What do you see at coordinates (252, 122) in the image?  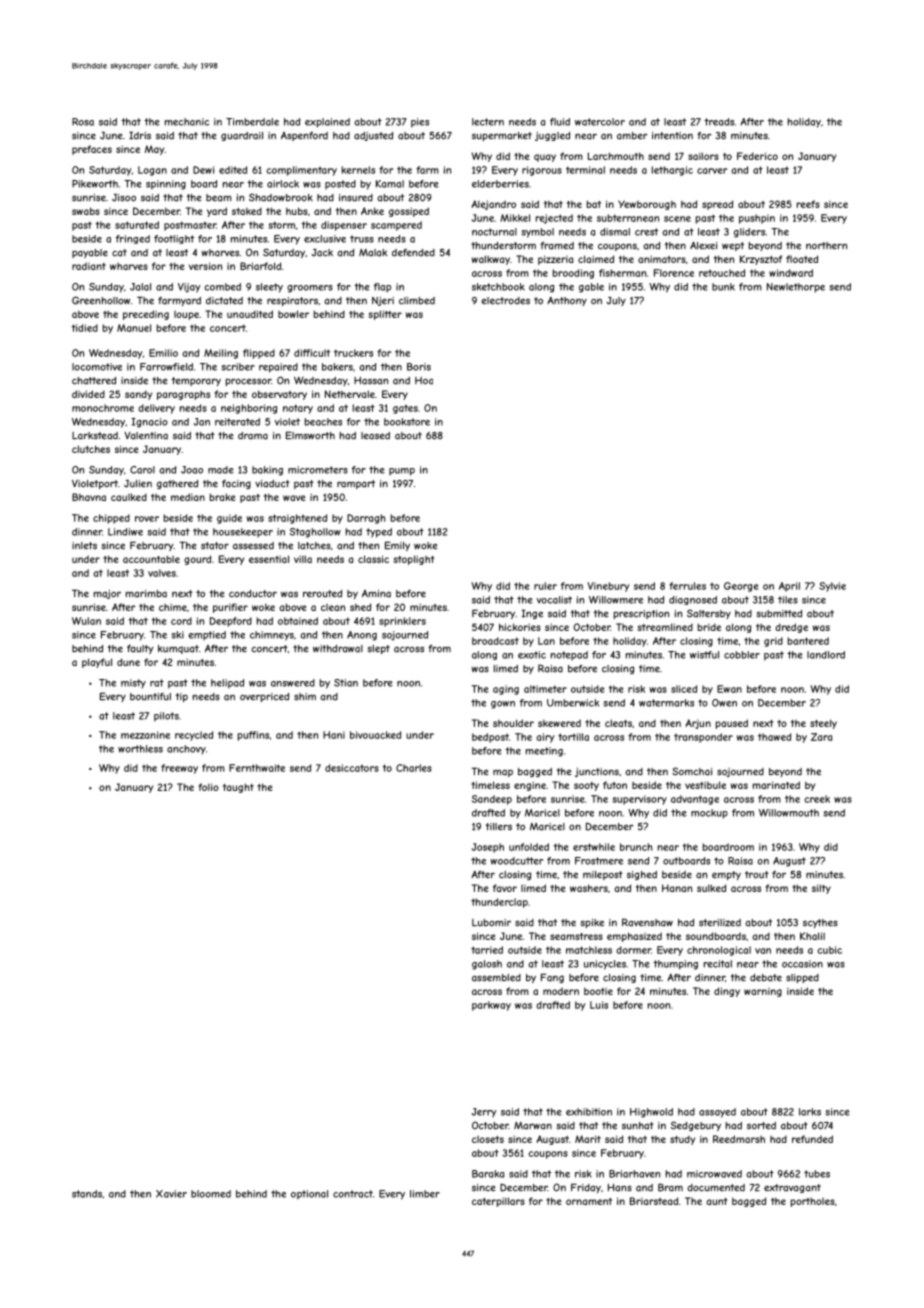 I see `Timberdale` at bounding box center [252, 122].
